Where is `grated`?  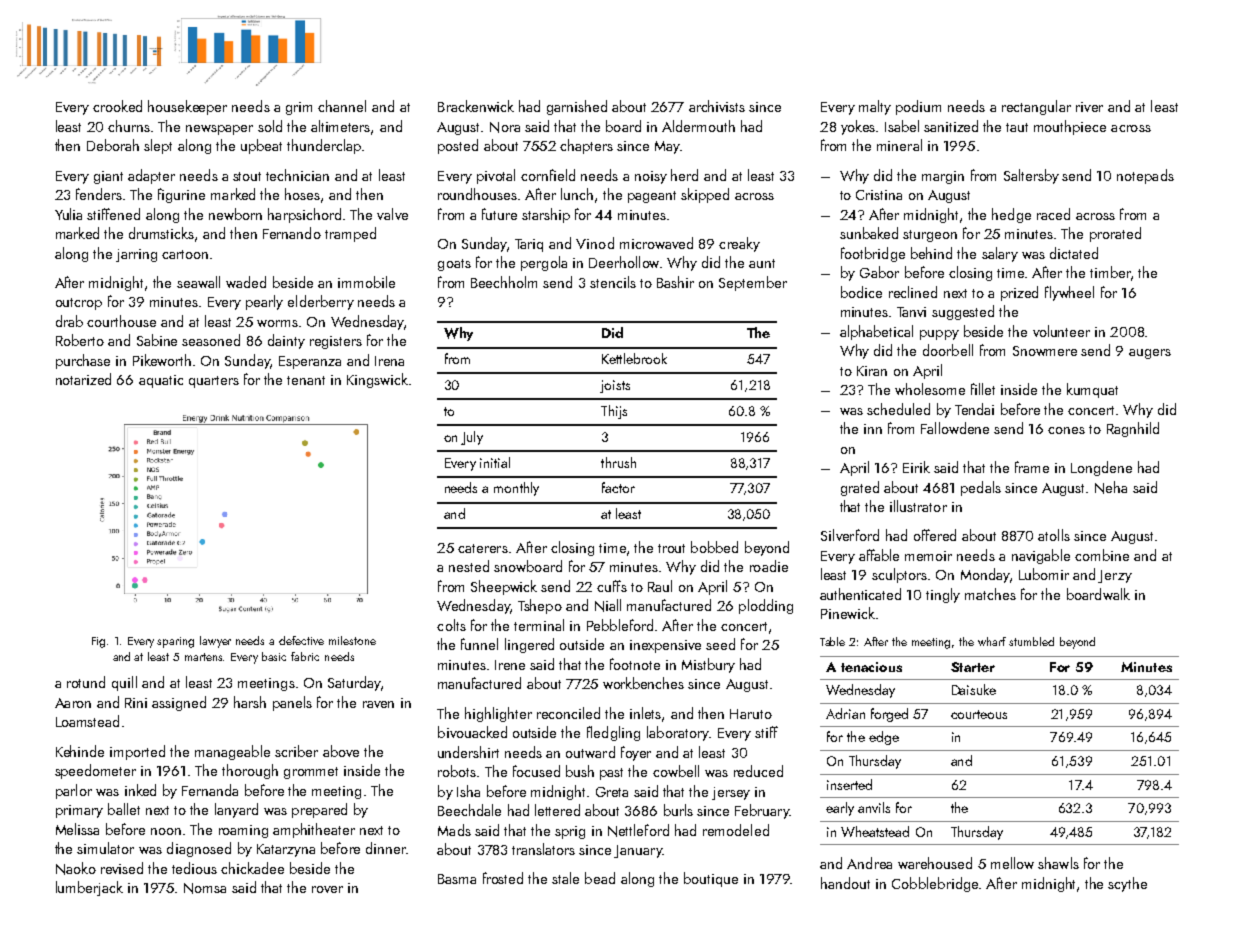 grated is located at coordinates (860, 488).
